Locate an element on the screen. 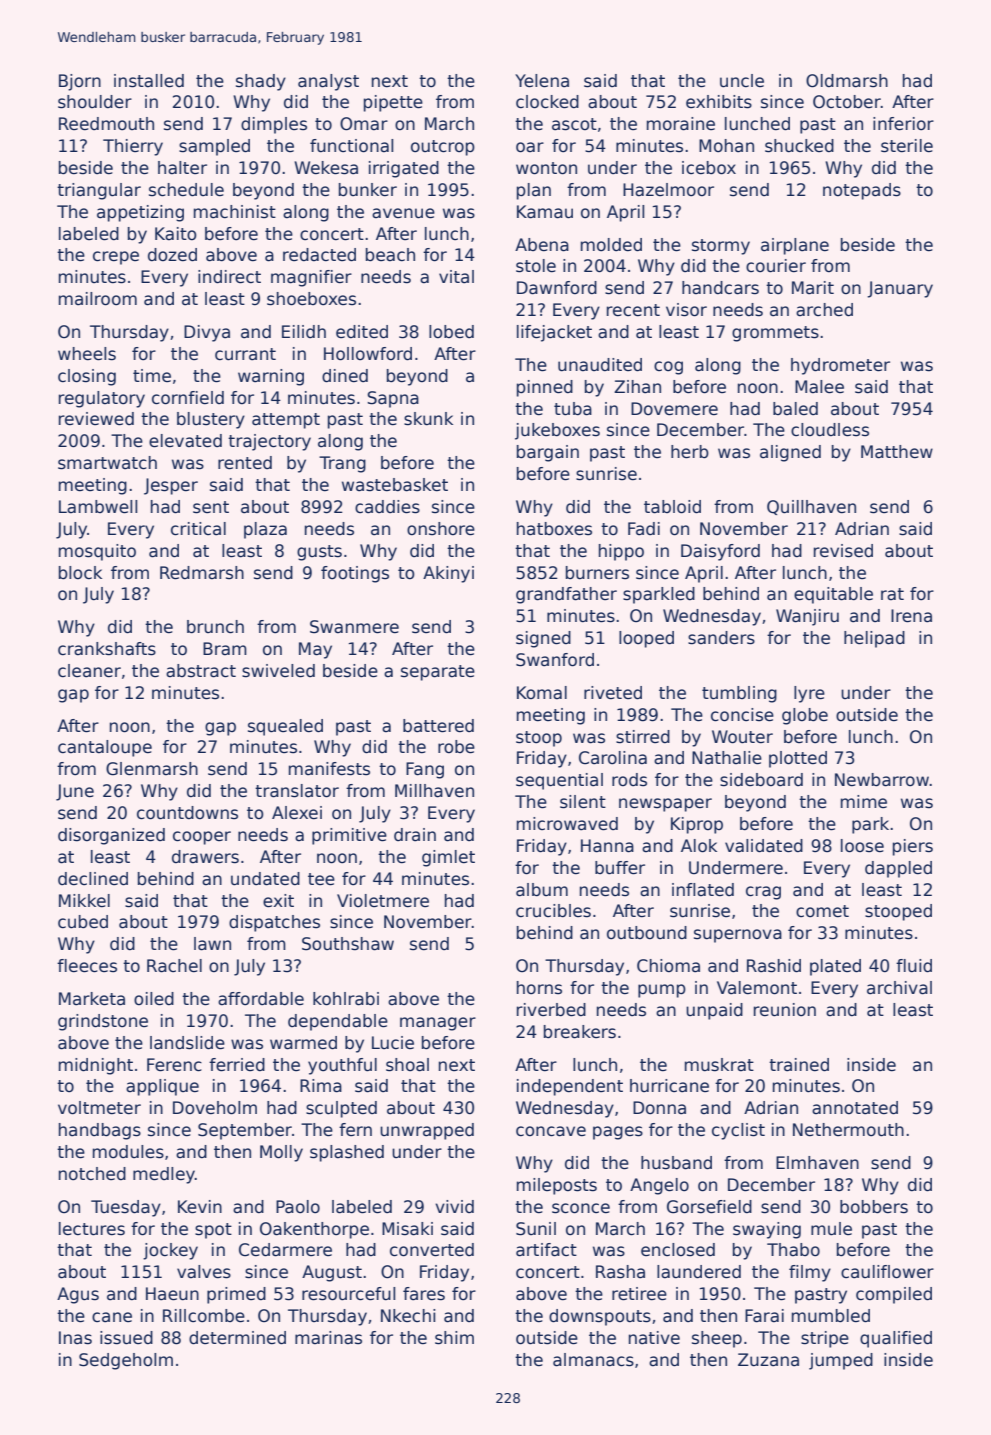 The height and width of the screenshot is (1435, 991). aligned is located at coordinates (790, 453).
